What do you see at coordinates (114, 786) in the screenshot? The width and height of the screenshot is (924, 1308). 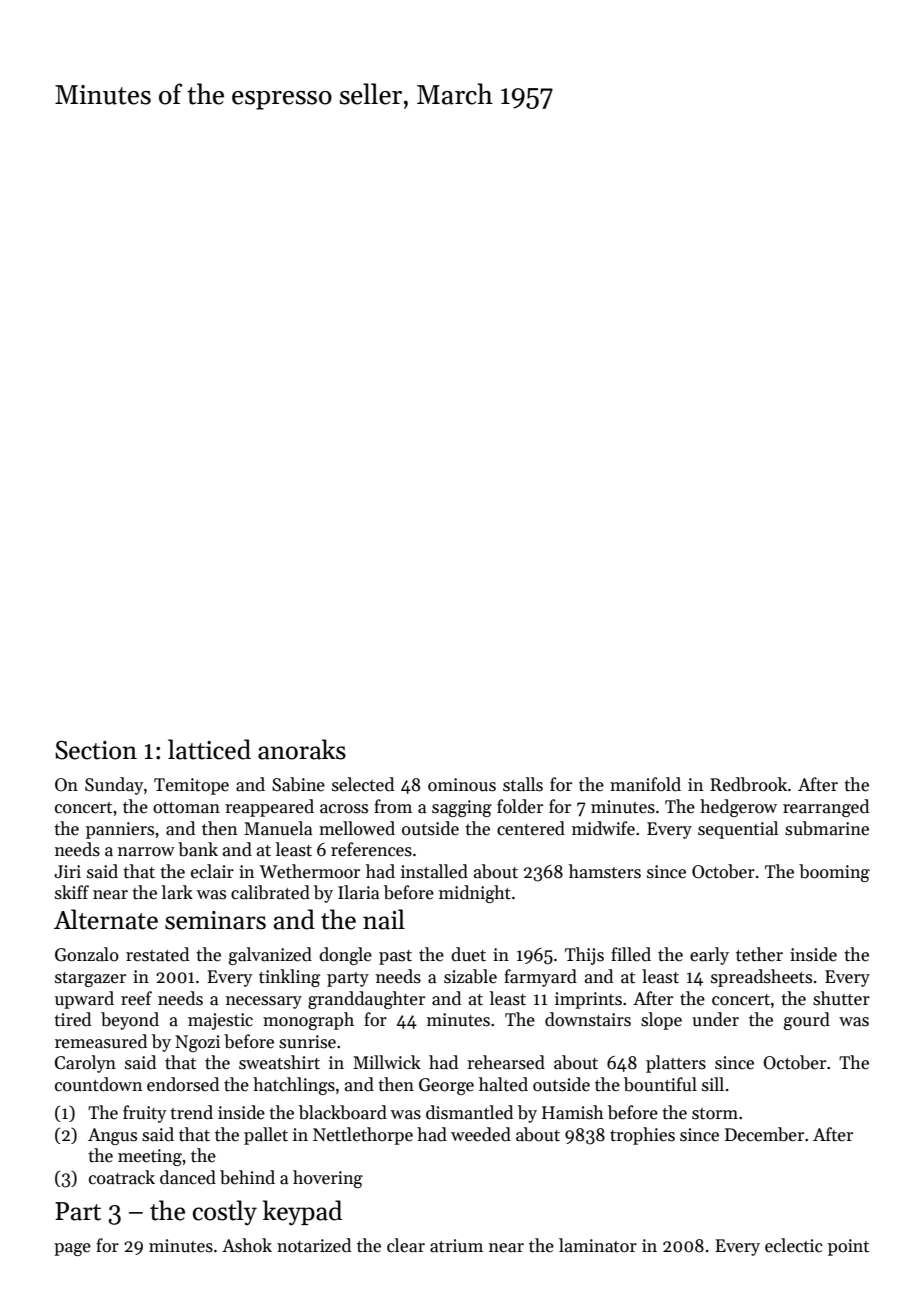 I see `Sunday` at bounding box center [114, 786].
